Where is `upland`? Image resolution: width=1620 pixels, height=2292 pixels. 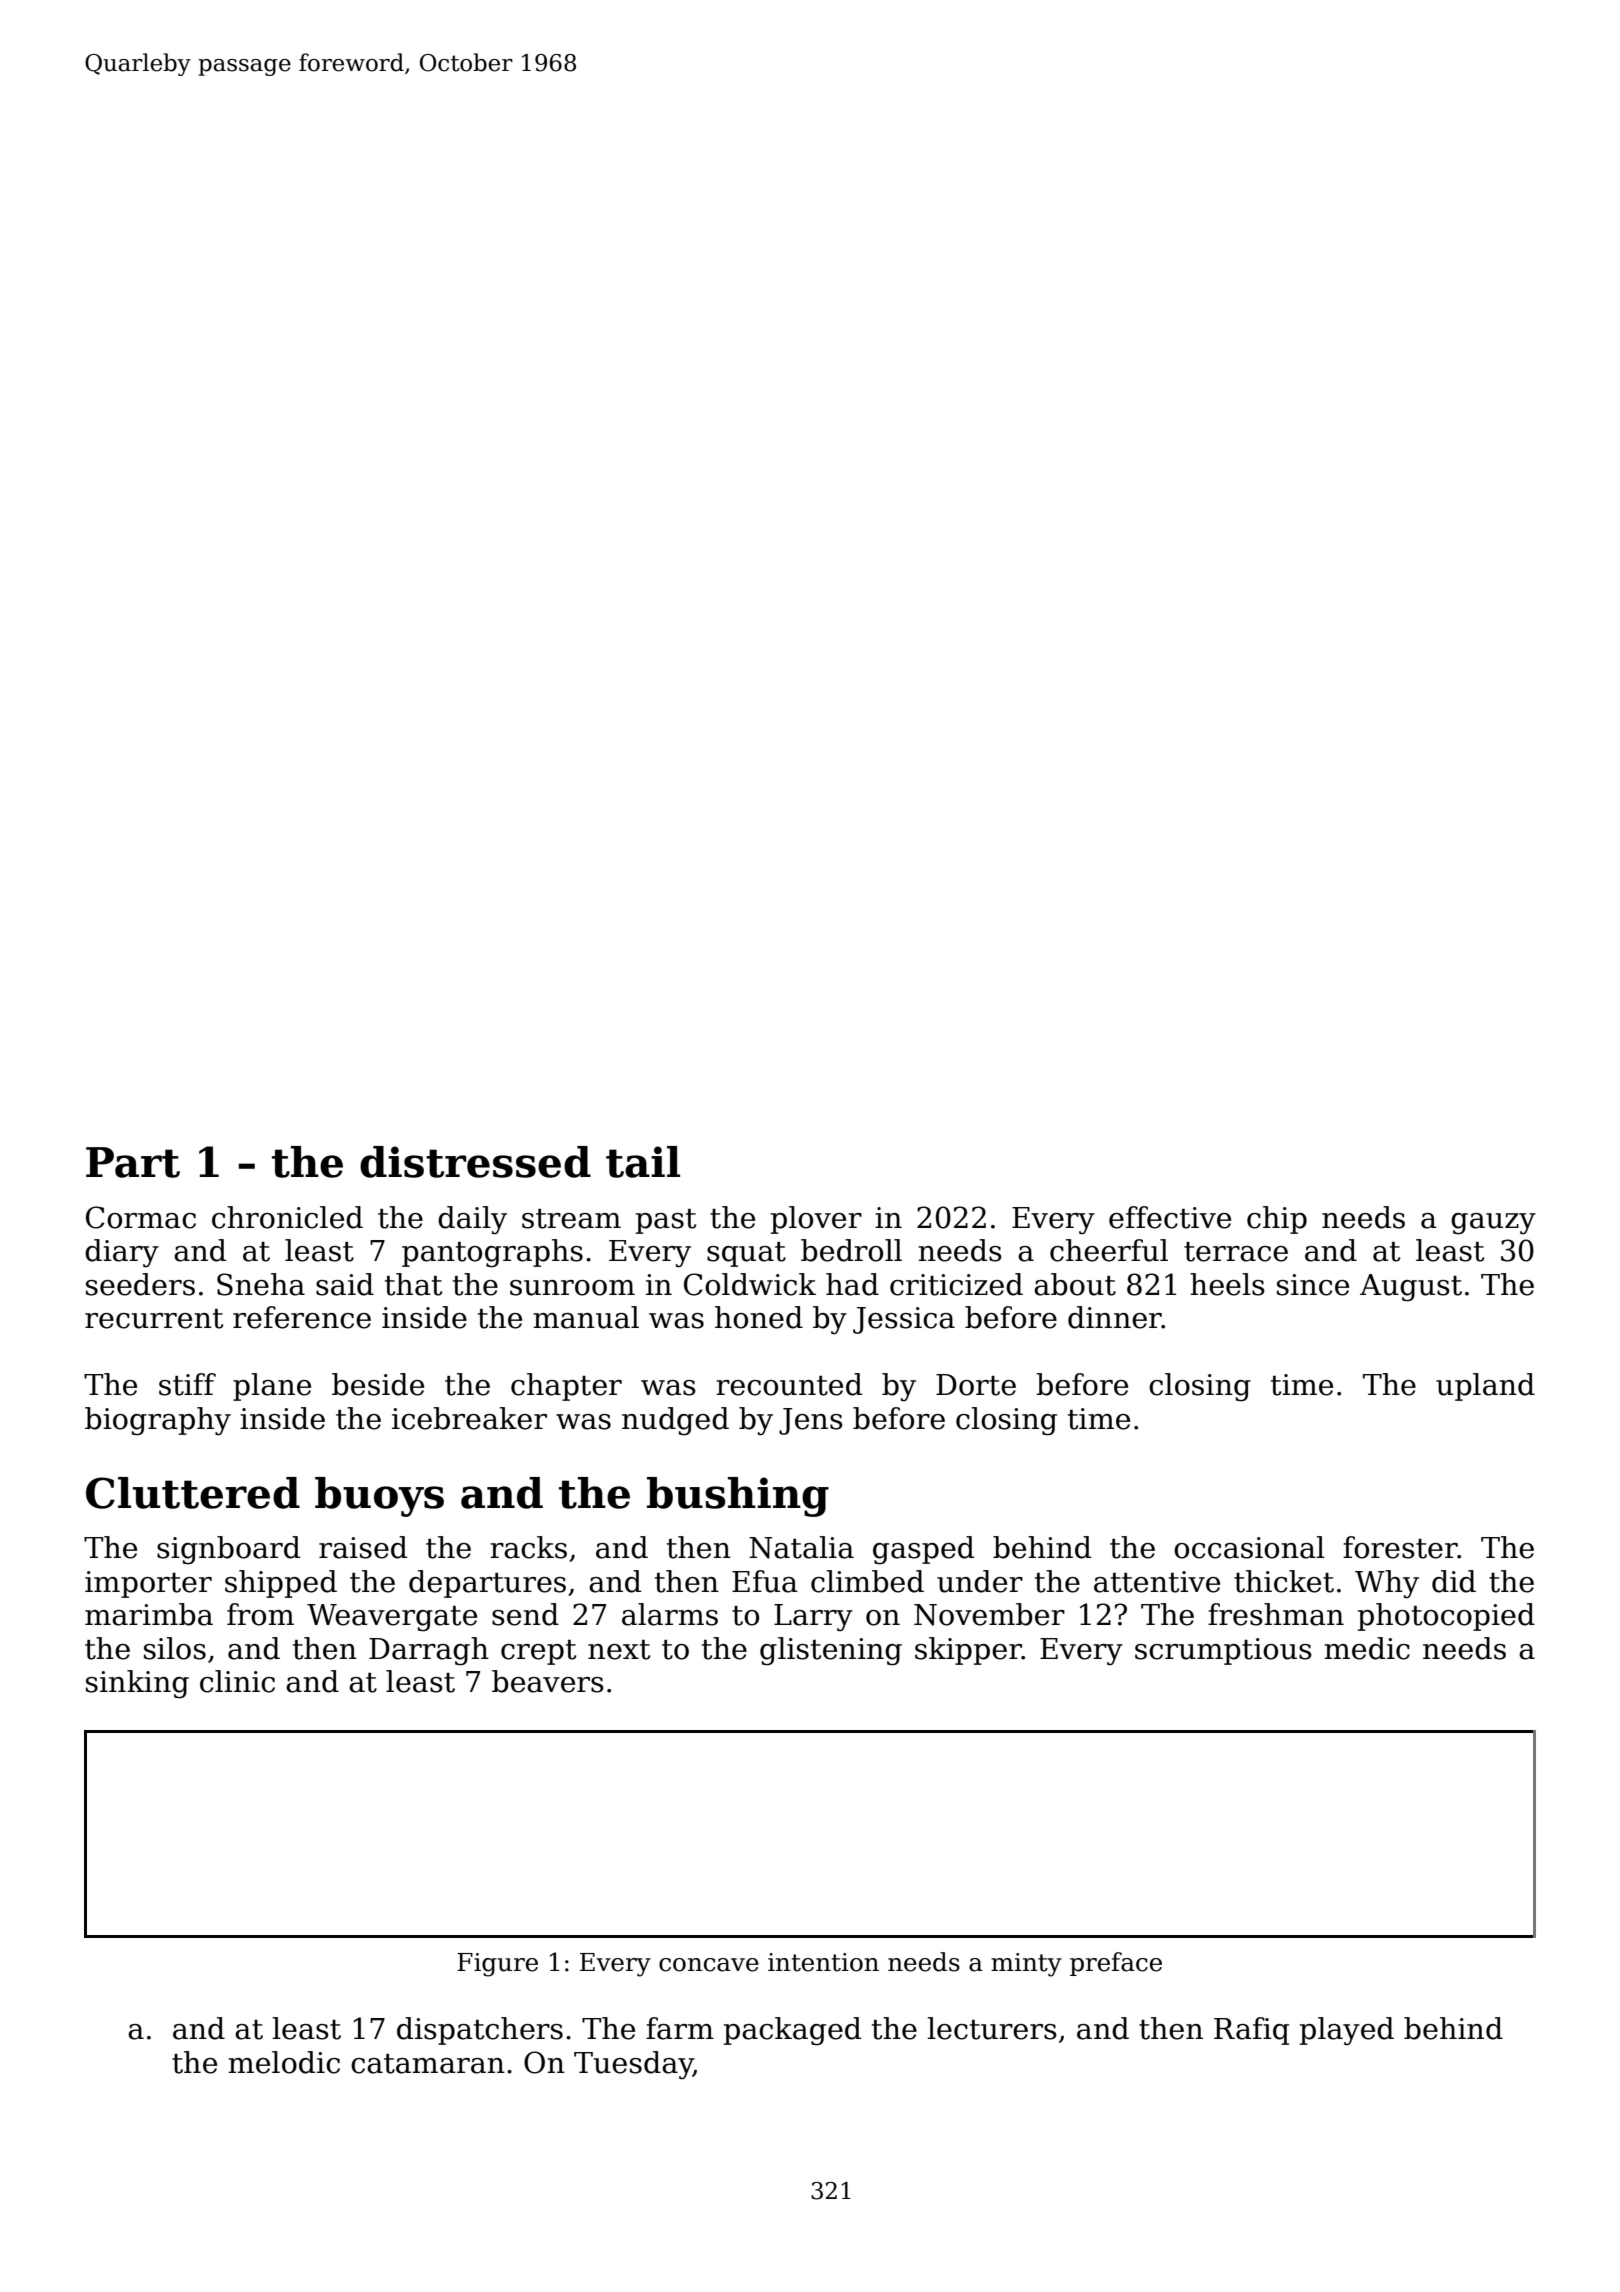
upland is located at coordinates (1485, 1387).
